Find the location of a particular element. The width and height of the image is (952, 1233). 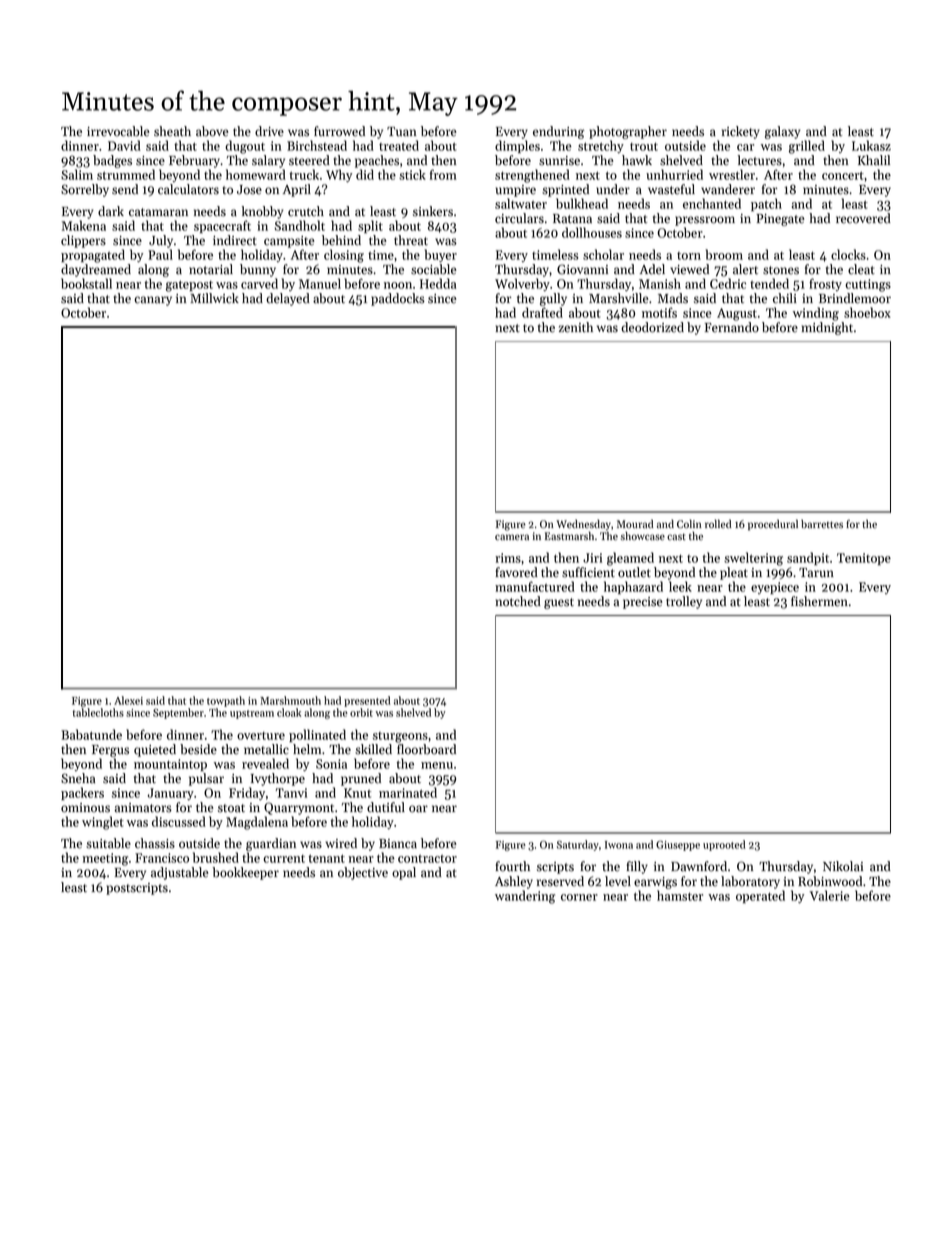

midnight is located at coordinates (827, 328).
